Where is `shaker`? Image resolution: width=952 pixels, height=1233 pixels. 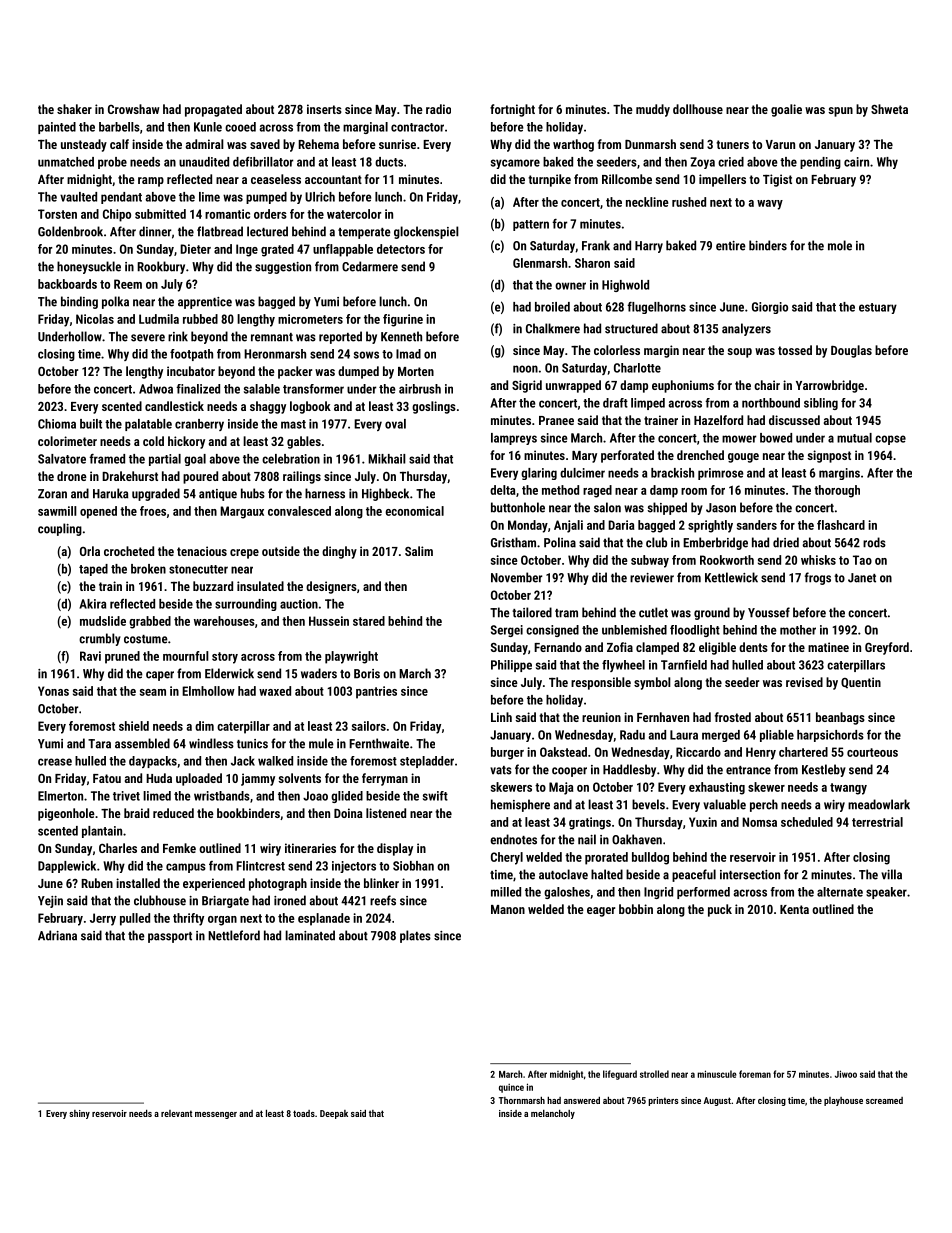
shaker is located at coordinates (74, 109).
